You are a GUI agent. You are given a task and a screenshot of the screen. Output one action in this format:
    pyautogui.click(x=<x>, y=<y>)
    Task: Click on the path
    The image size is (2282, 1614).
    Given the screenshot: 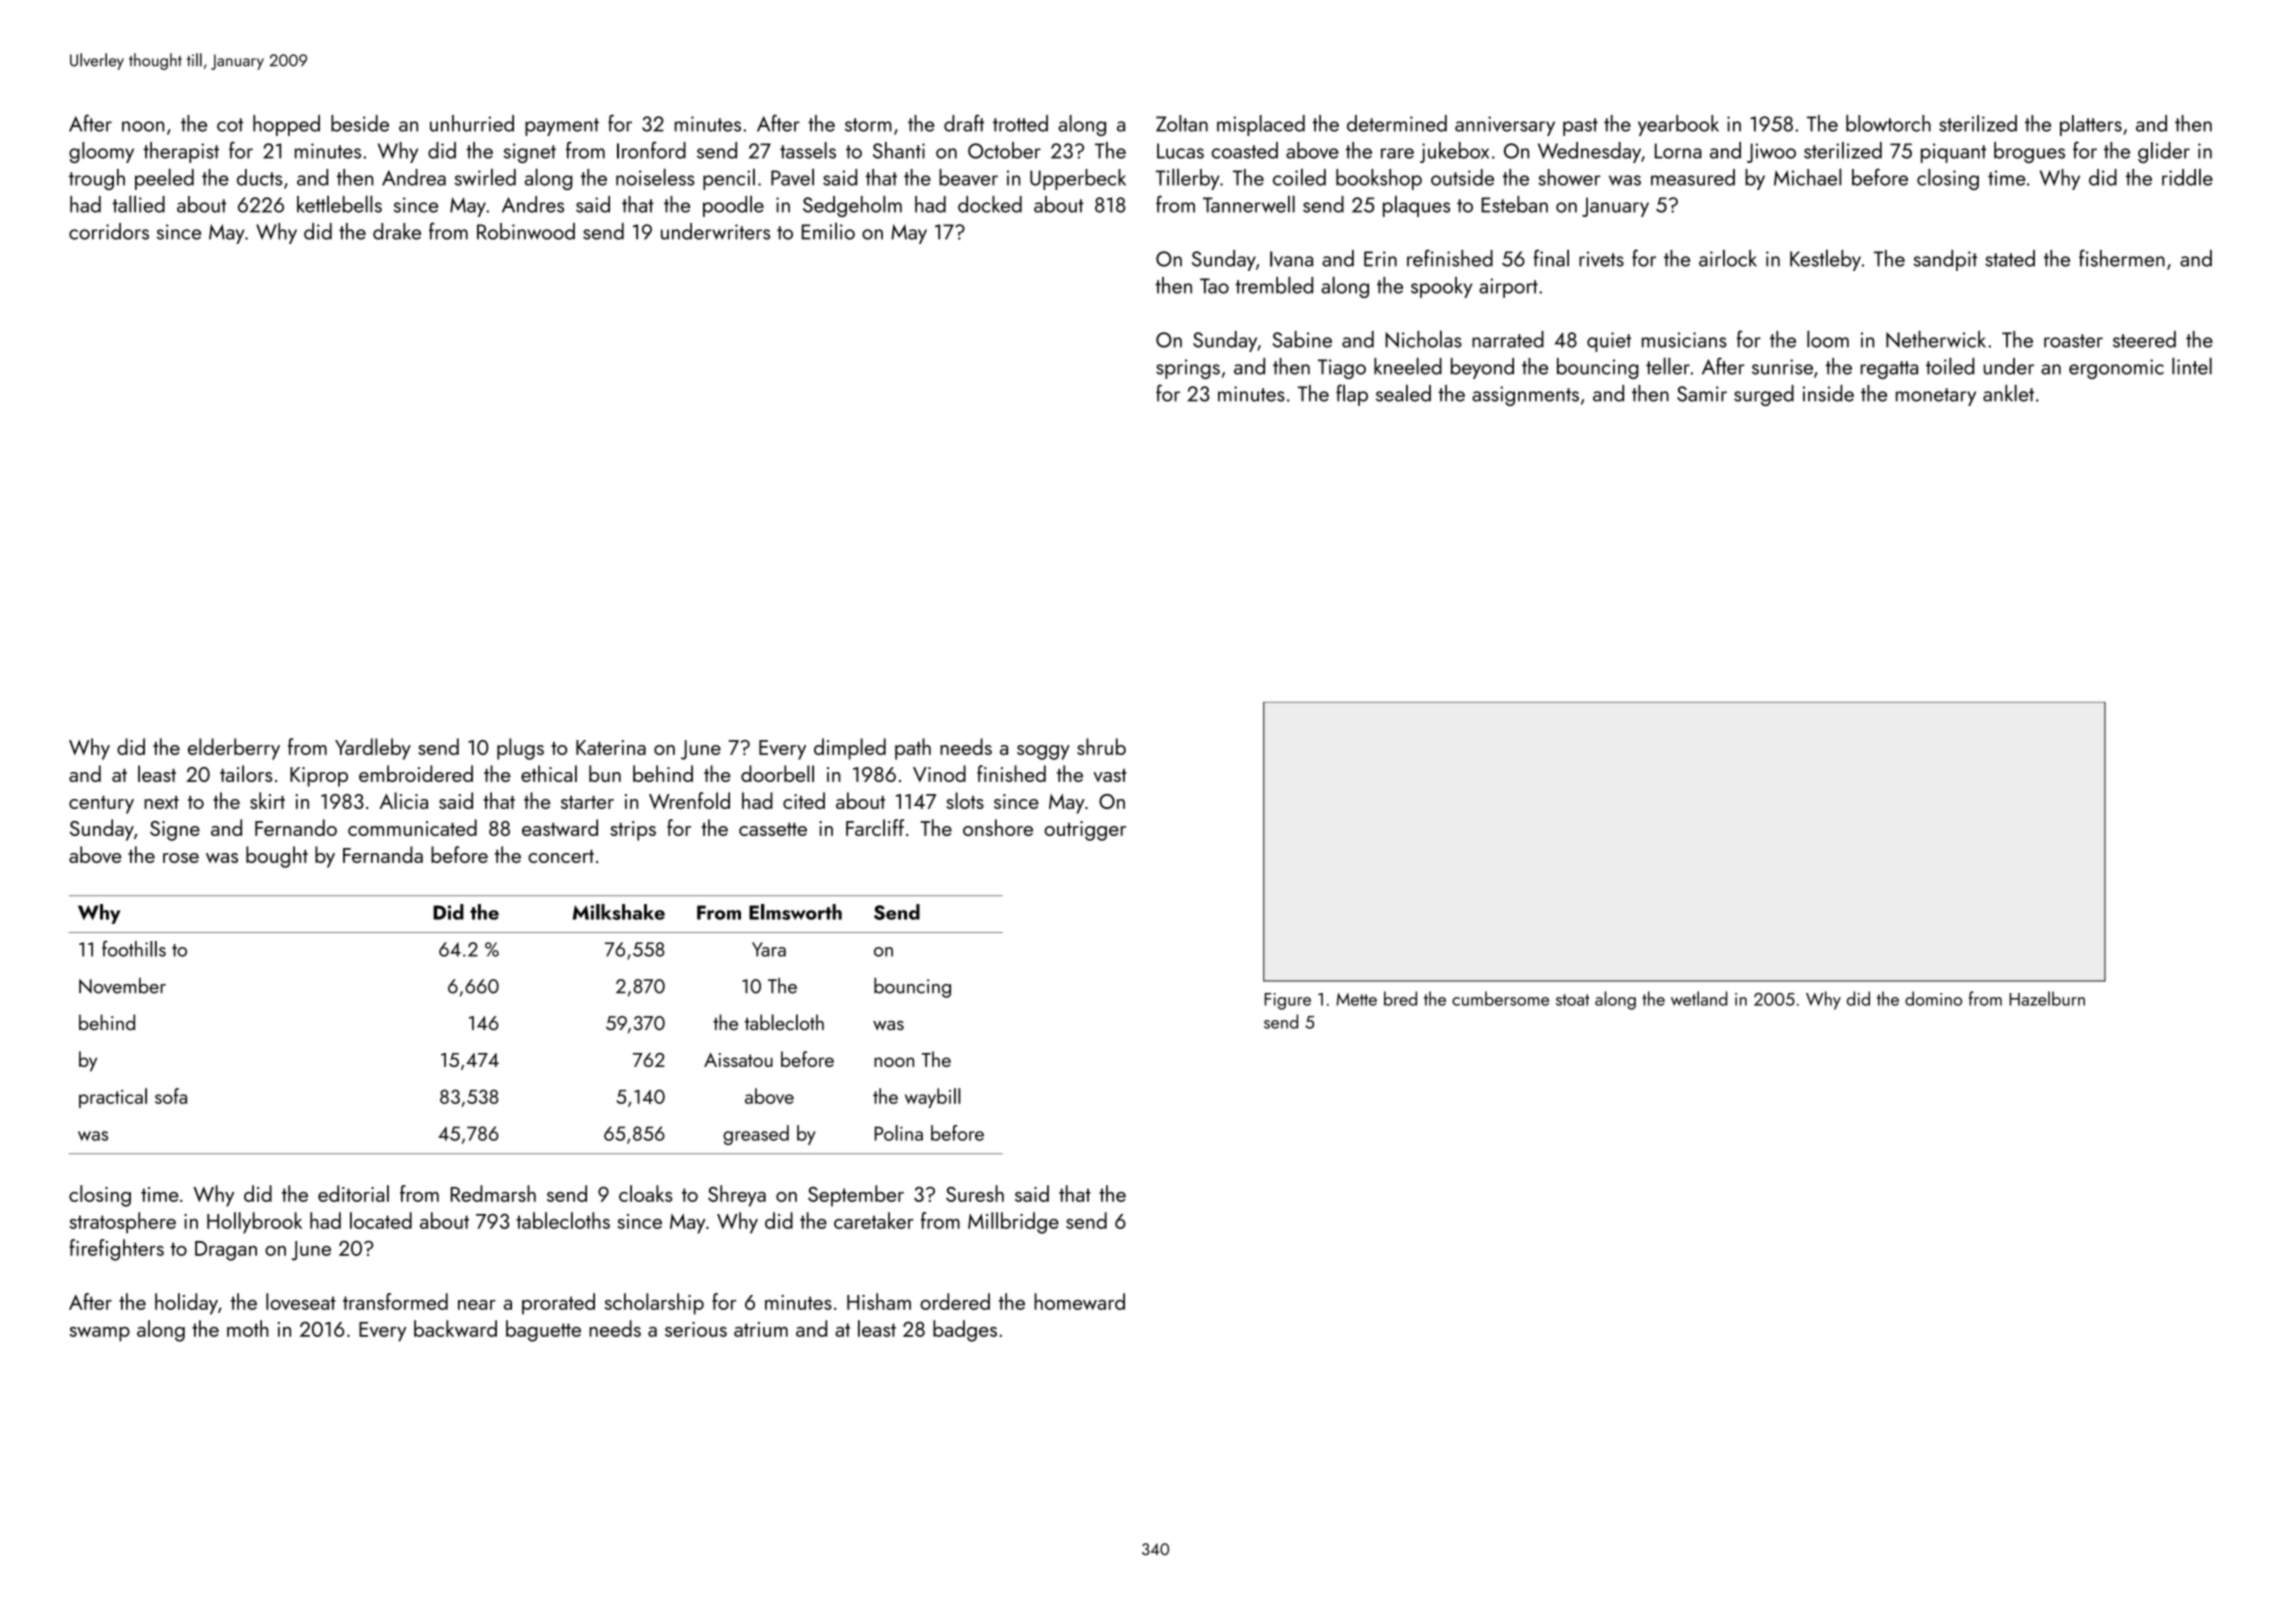 What is the action you would take?
    pyautogui.click(x=913, y=749)
